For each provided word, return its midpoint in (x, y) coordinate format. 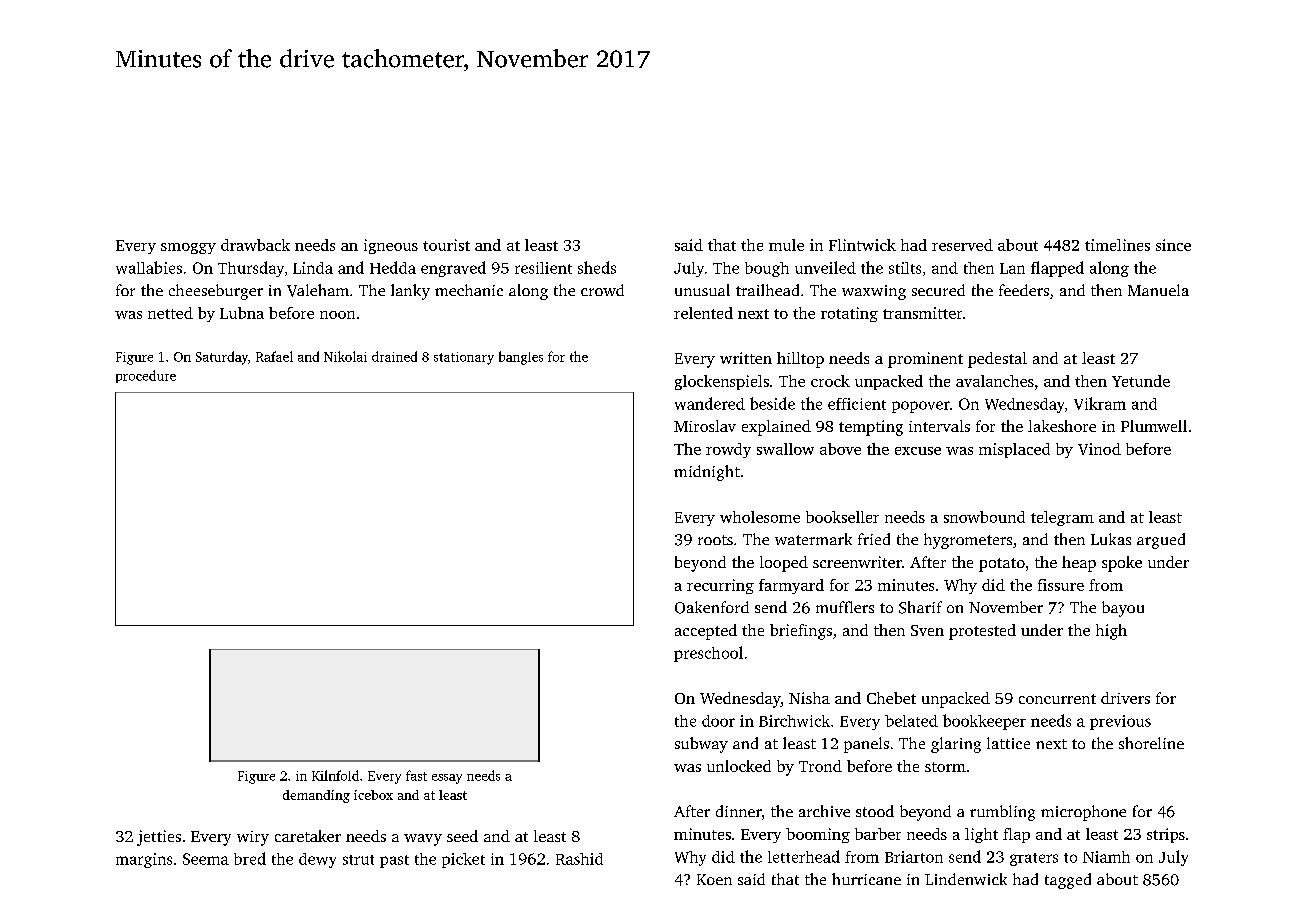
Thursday (251, 269)
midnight (707, 473)
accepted (706, 632)
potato (1002, 565)
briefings (801, 632)
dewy (317, 860)
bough (767, 269)
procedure (146, 376)
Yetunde (1141, 381)
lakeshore (1062, 426)
